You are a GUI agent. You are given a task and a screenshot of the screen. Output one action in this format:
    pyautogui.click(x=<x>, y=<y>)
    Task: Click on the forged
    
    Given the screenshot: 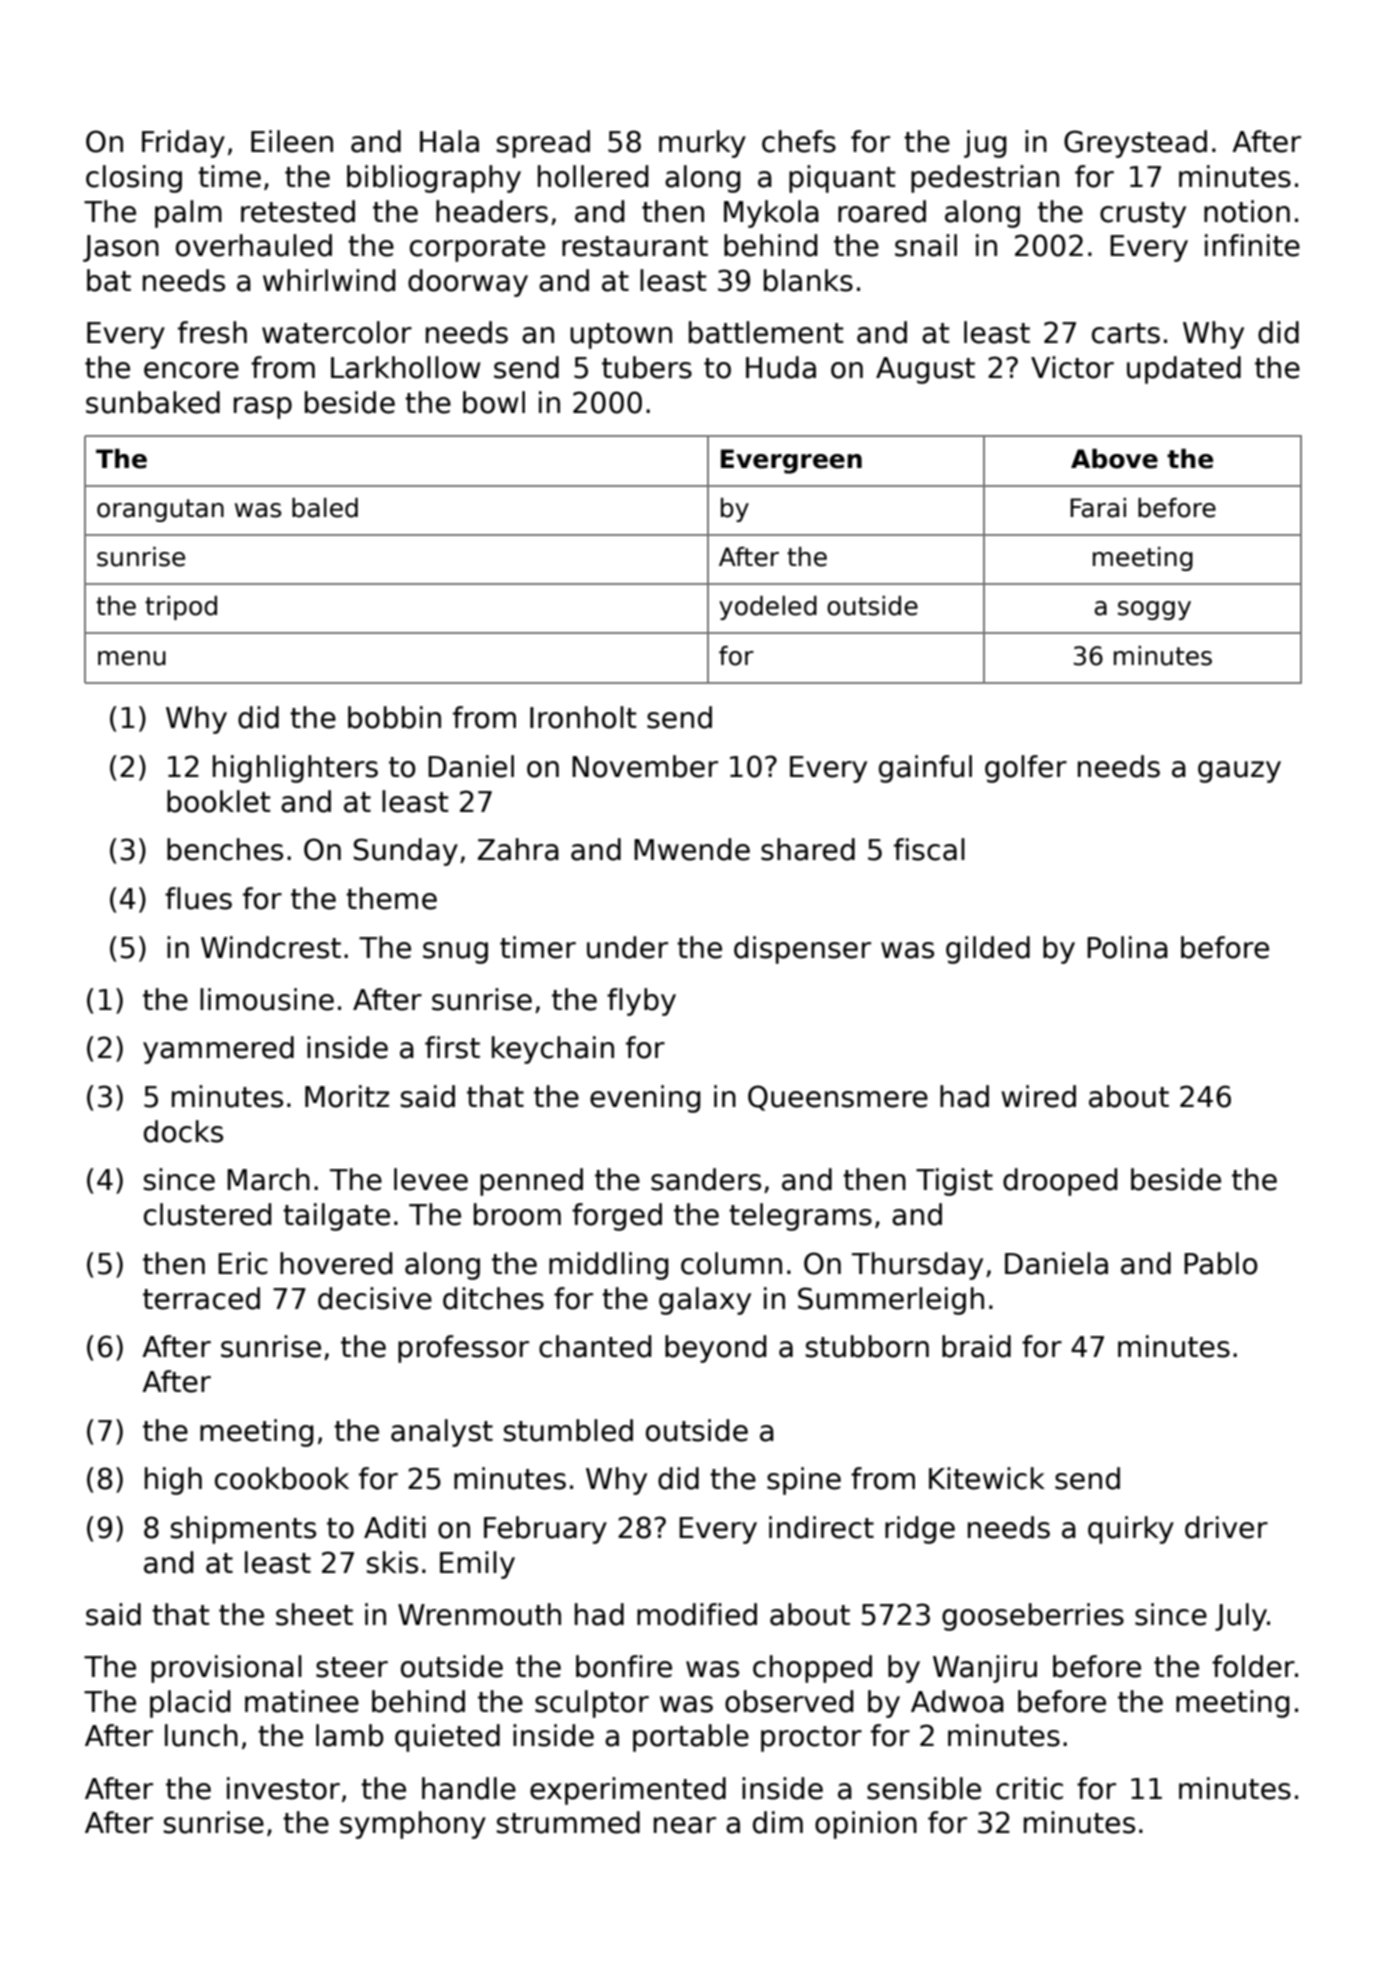 What is the action you would take?
    pyautogui.click(x=617, y=1217)
